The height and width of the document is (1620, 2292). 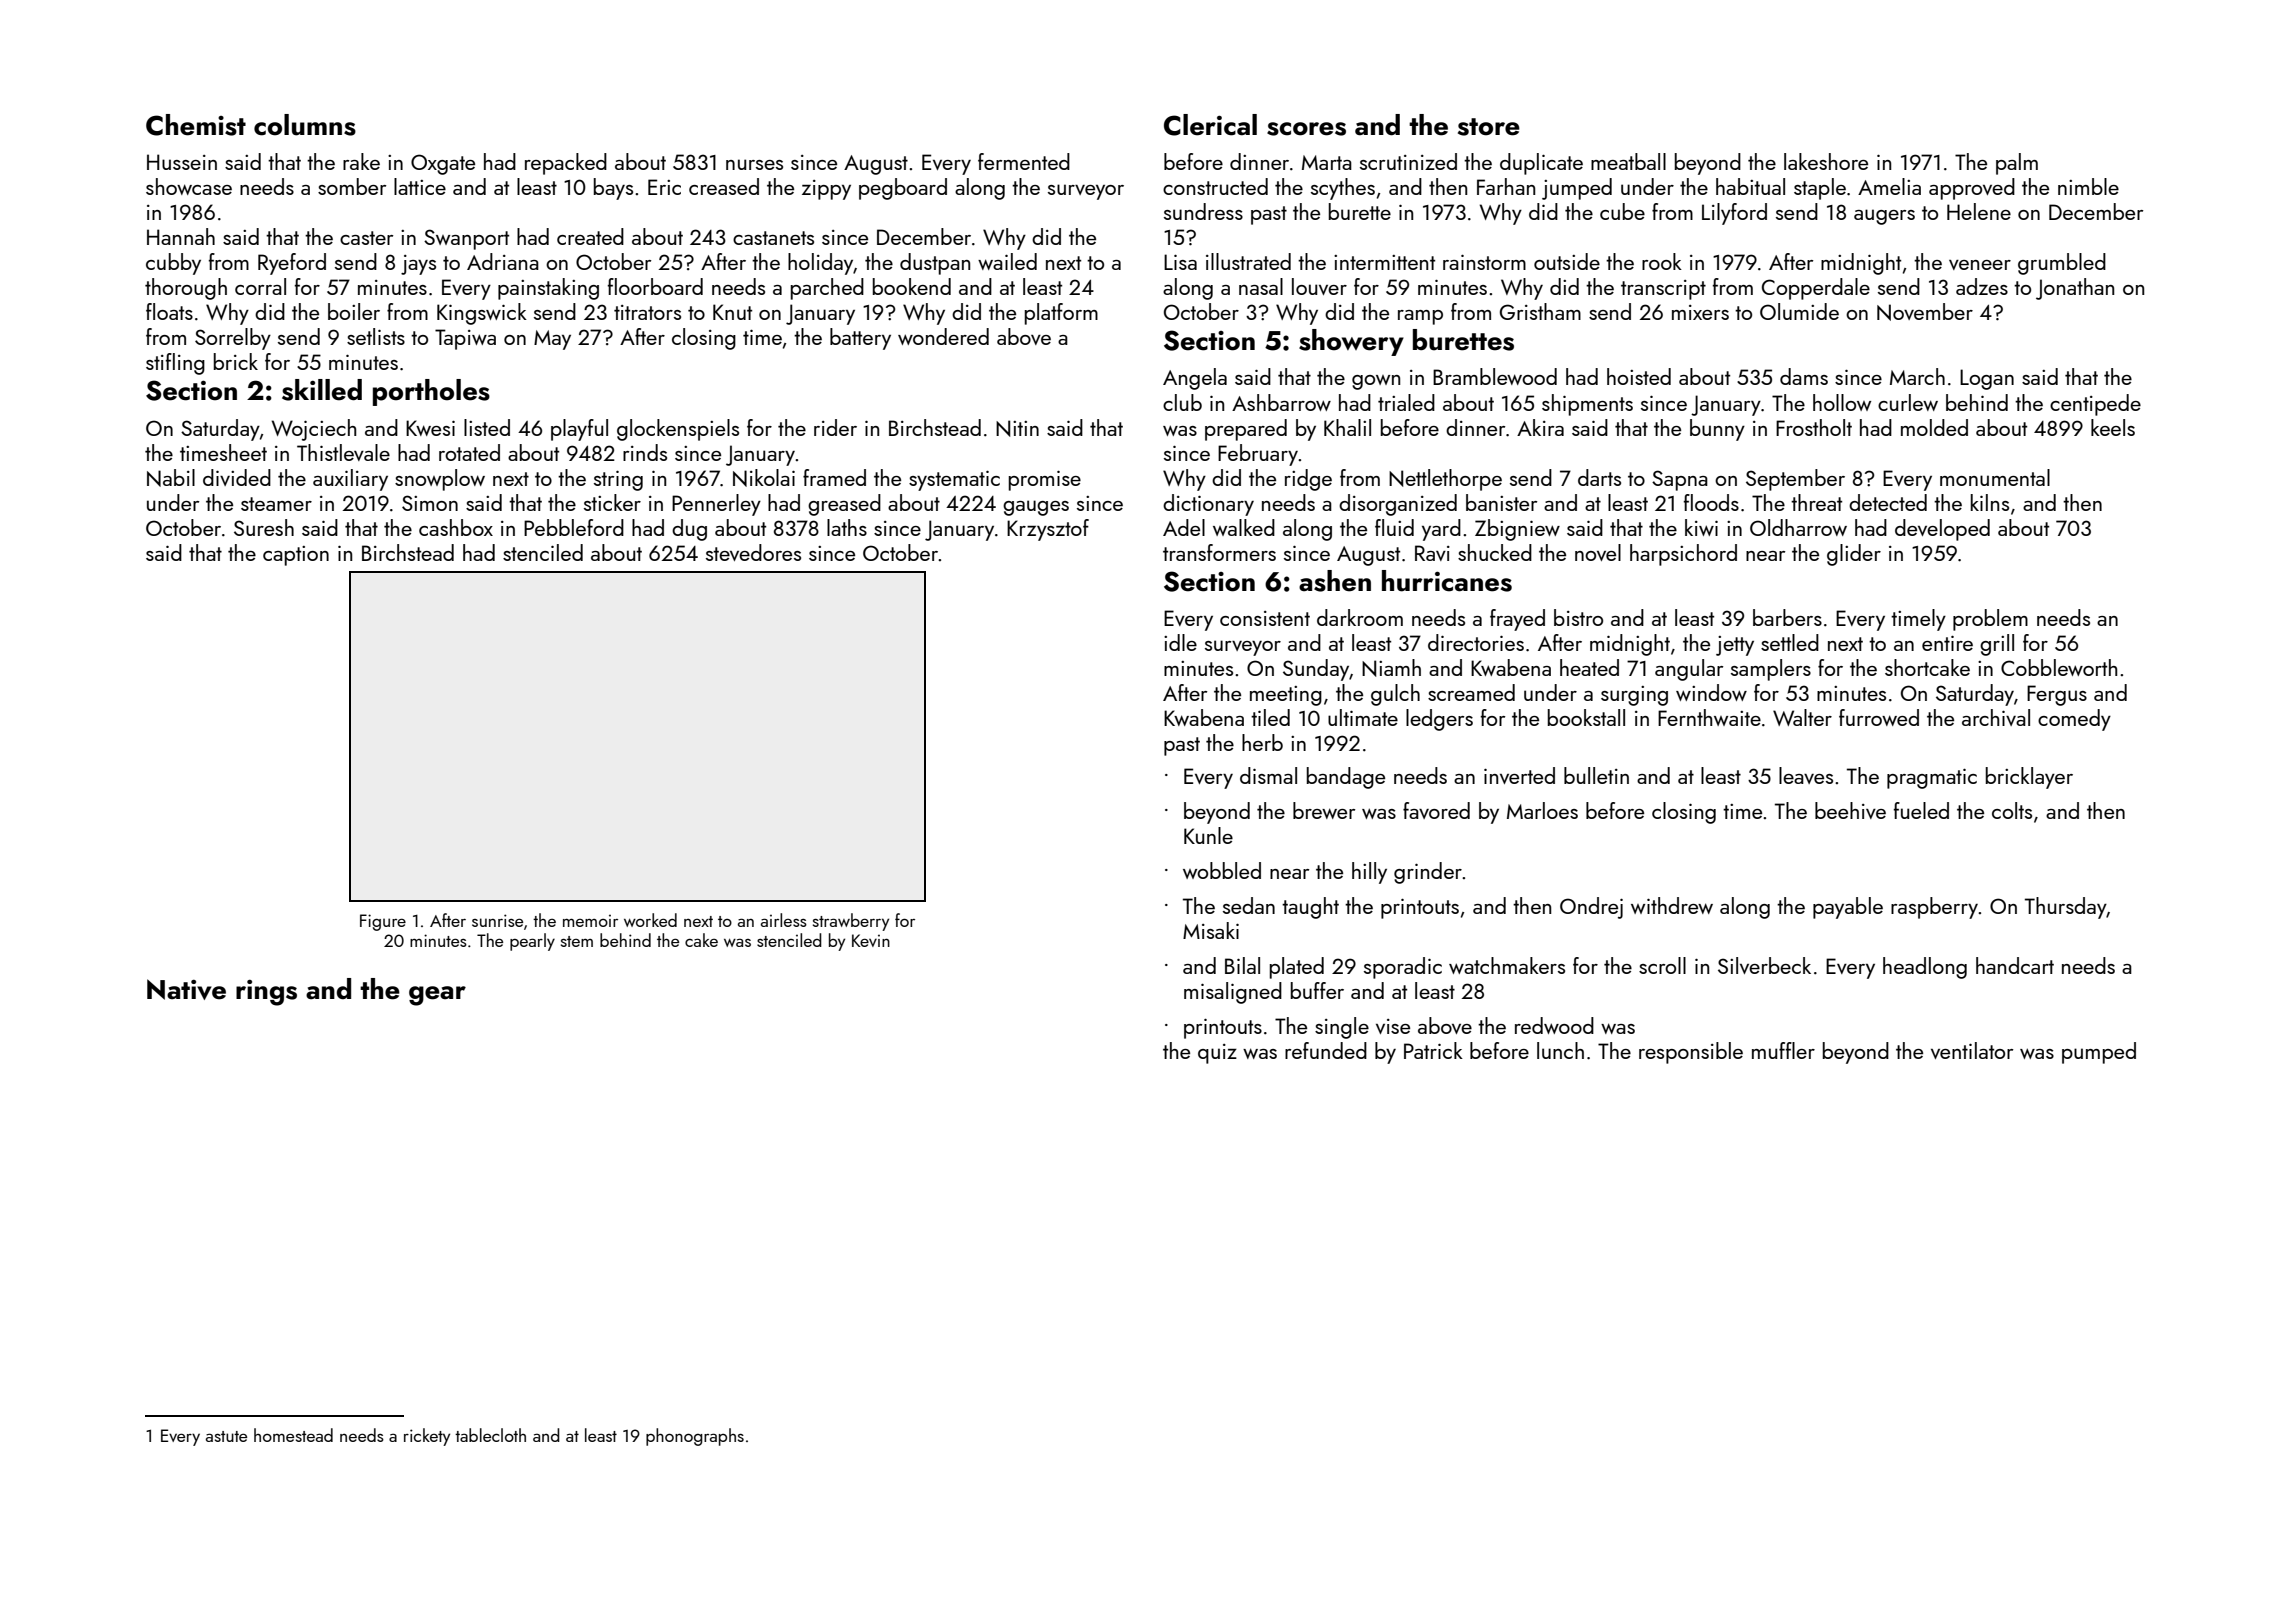 What do you see at coordinates (189, 186) in the document?
I see `showcase` at bounding box center [189, 186].
